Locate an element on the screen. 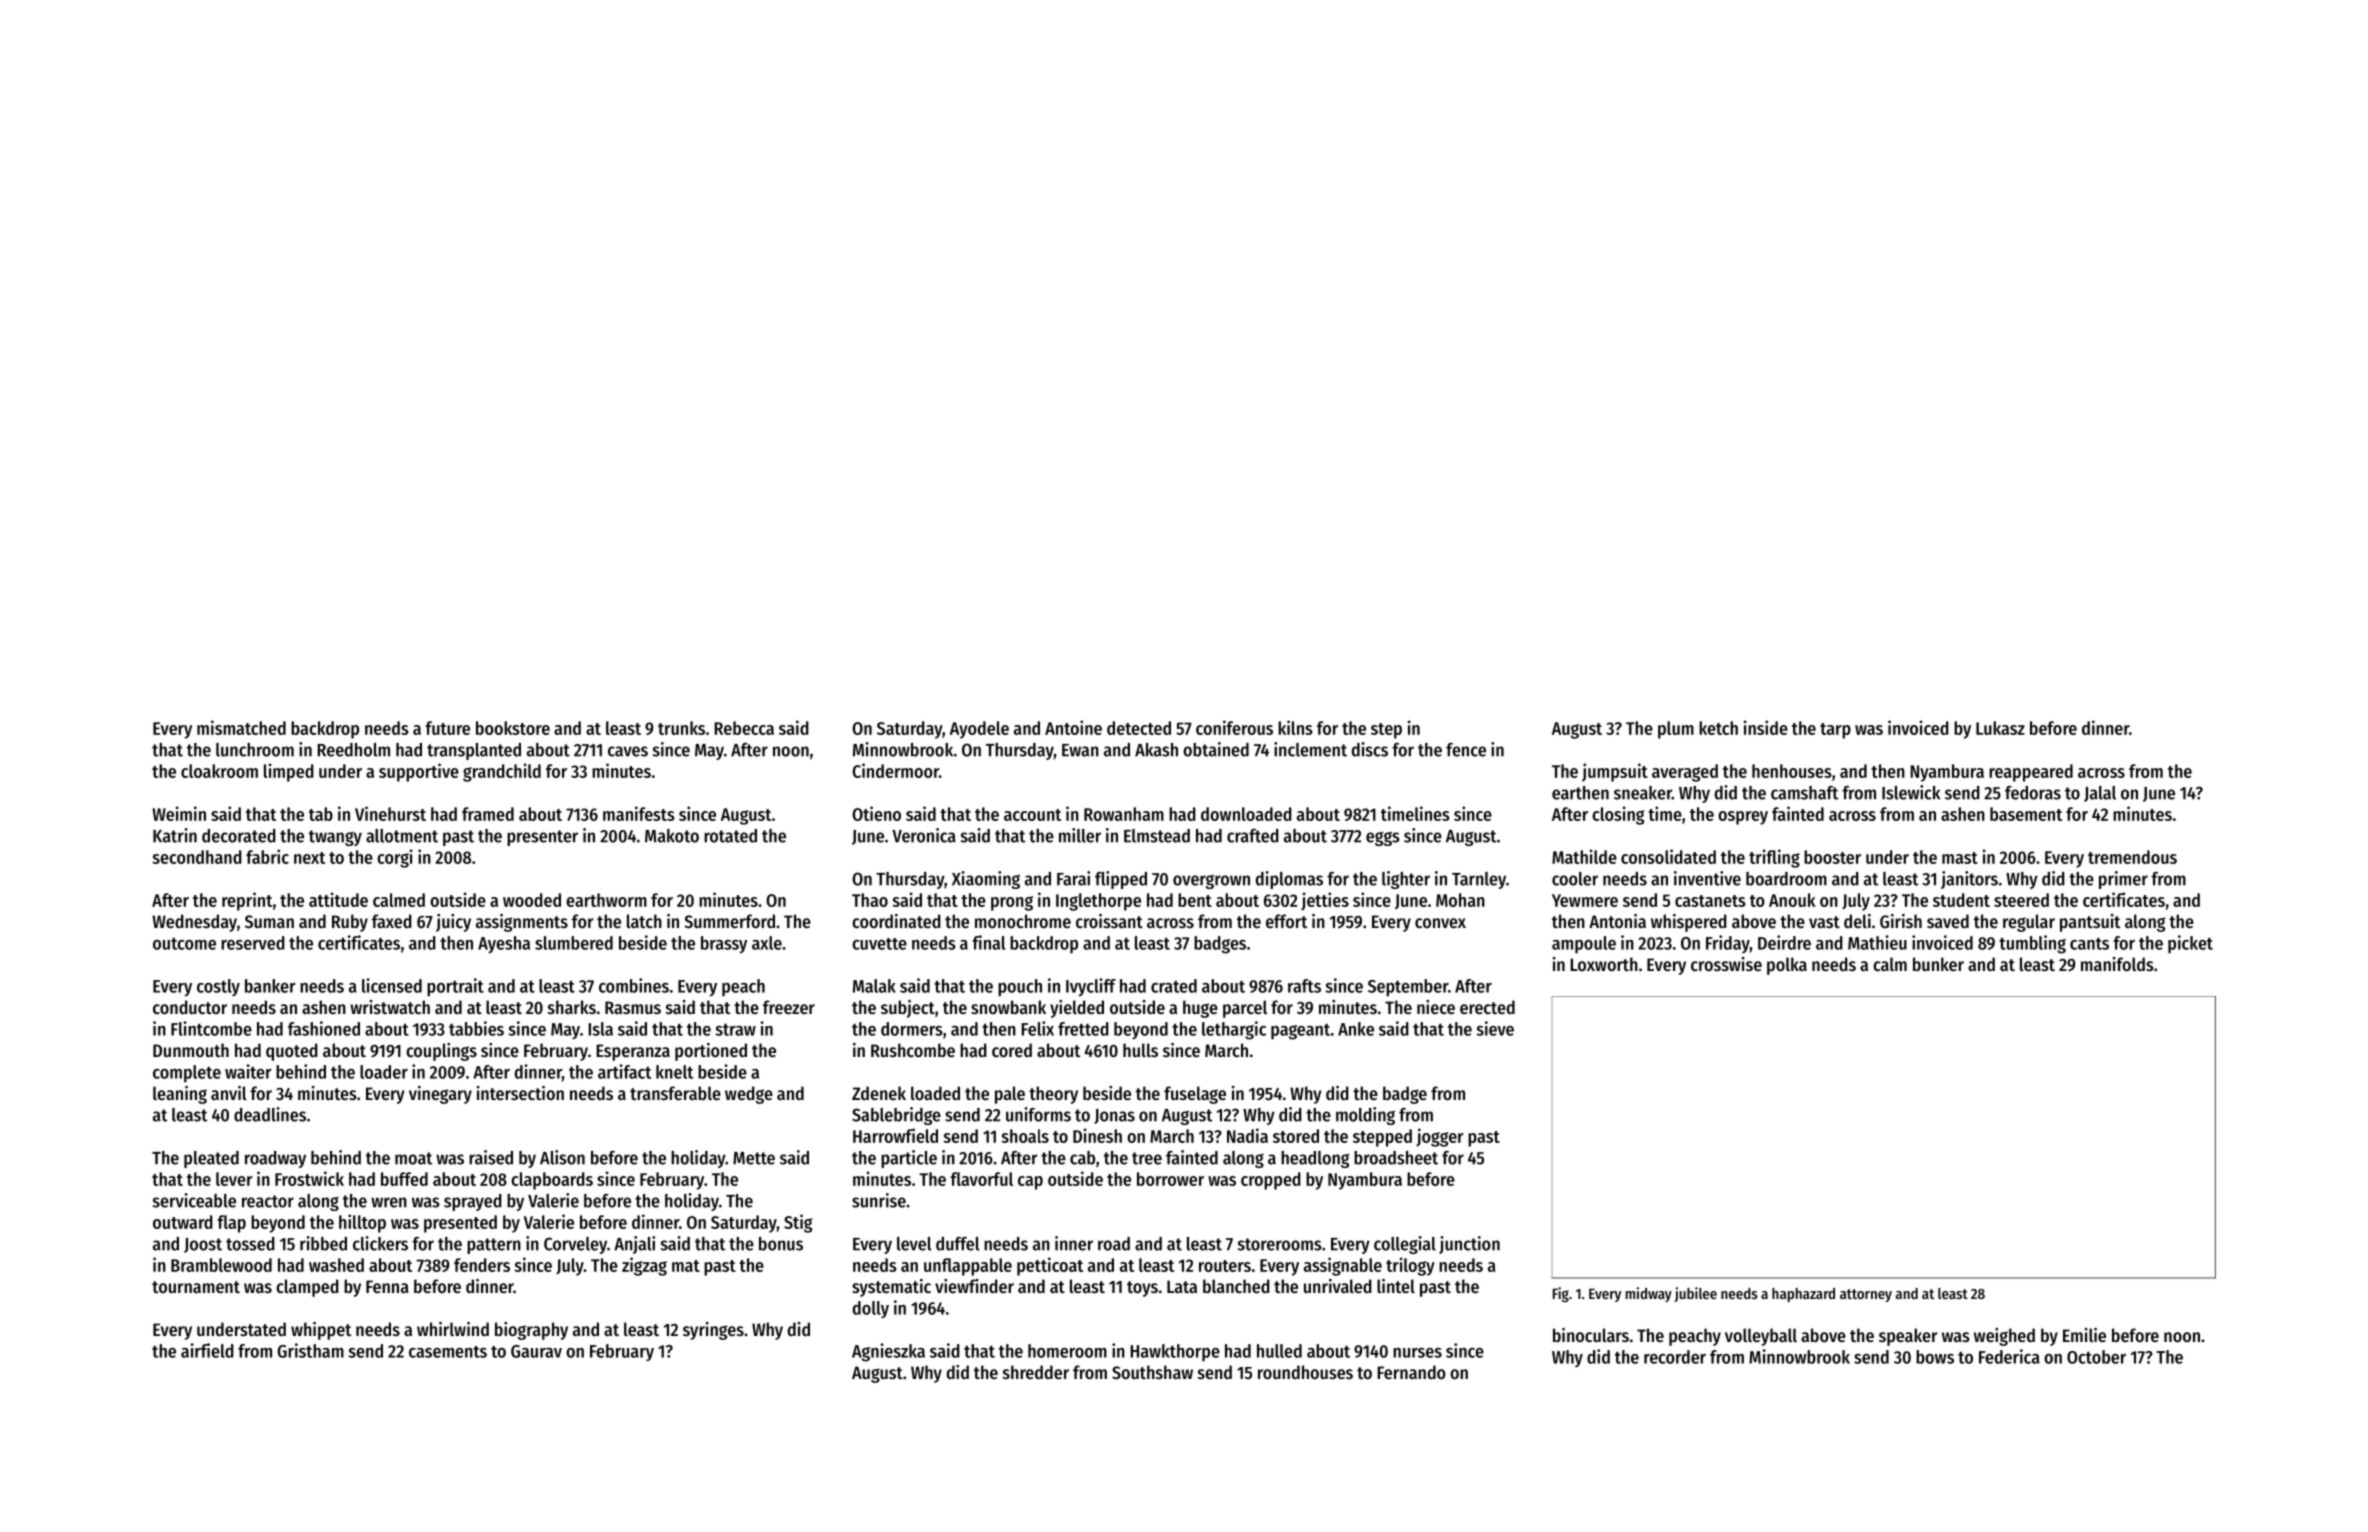 Image resolution: width=2368 pixels, height=1532 pixels. detected is located at coordinates (1139, 728).
